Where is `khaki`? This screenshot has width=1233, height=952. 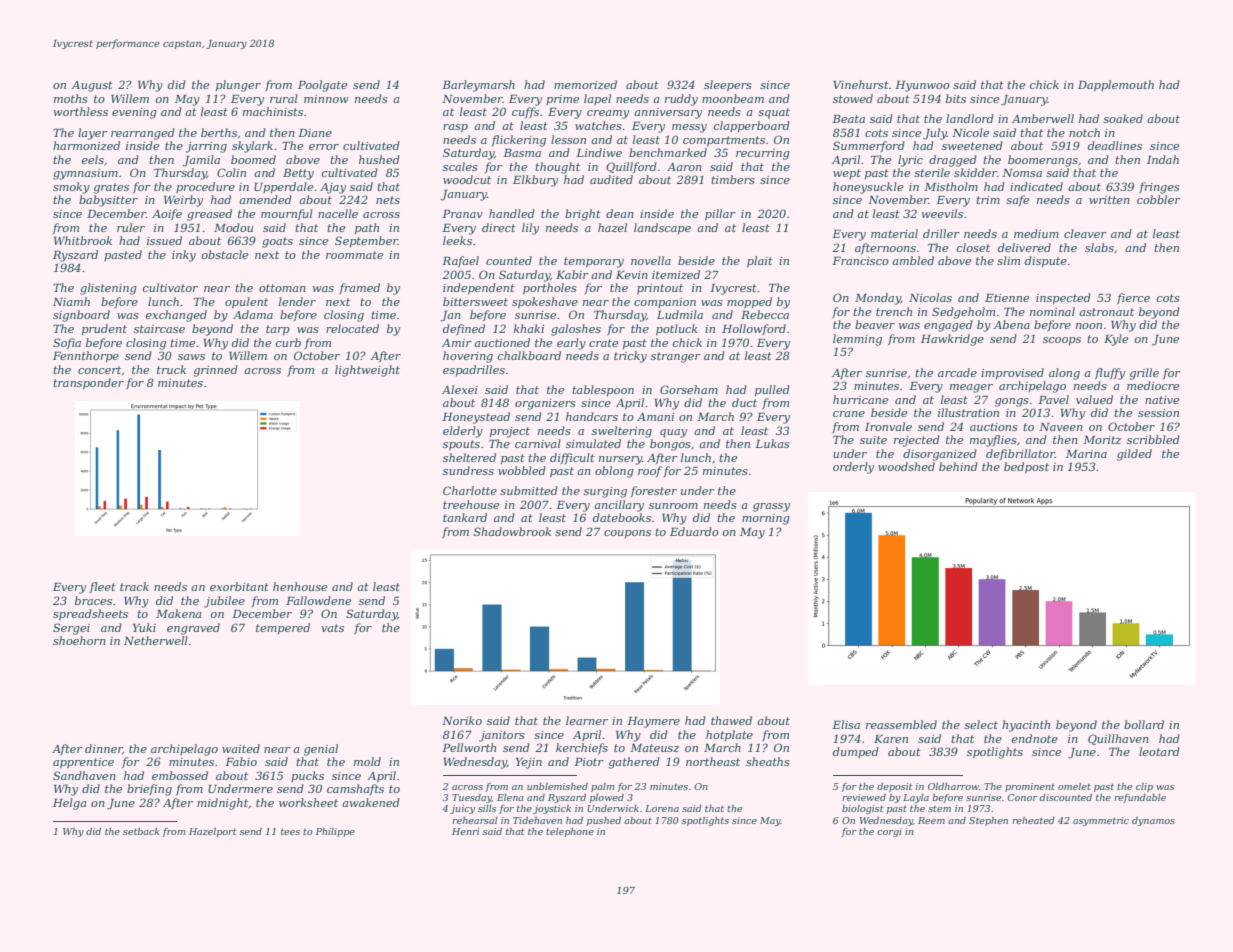
khaki is located at coordinates (529, 328).
